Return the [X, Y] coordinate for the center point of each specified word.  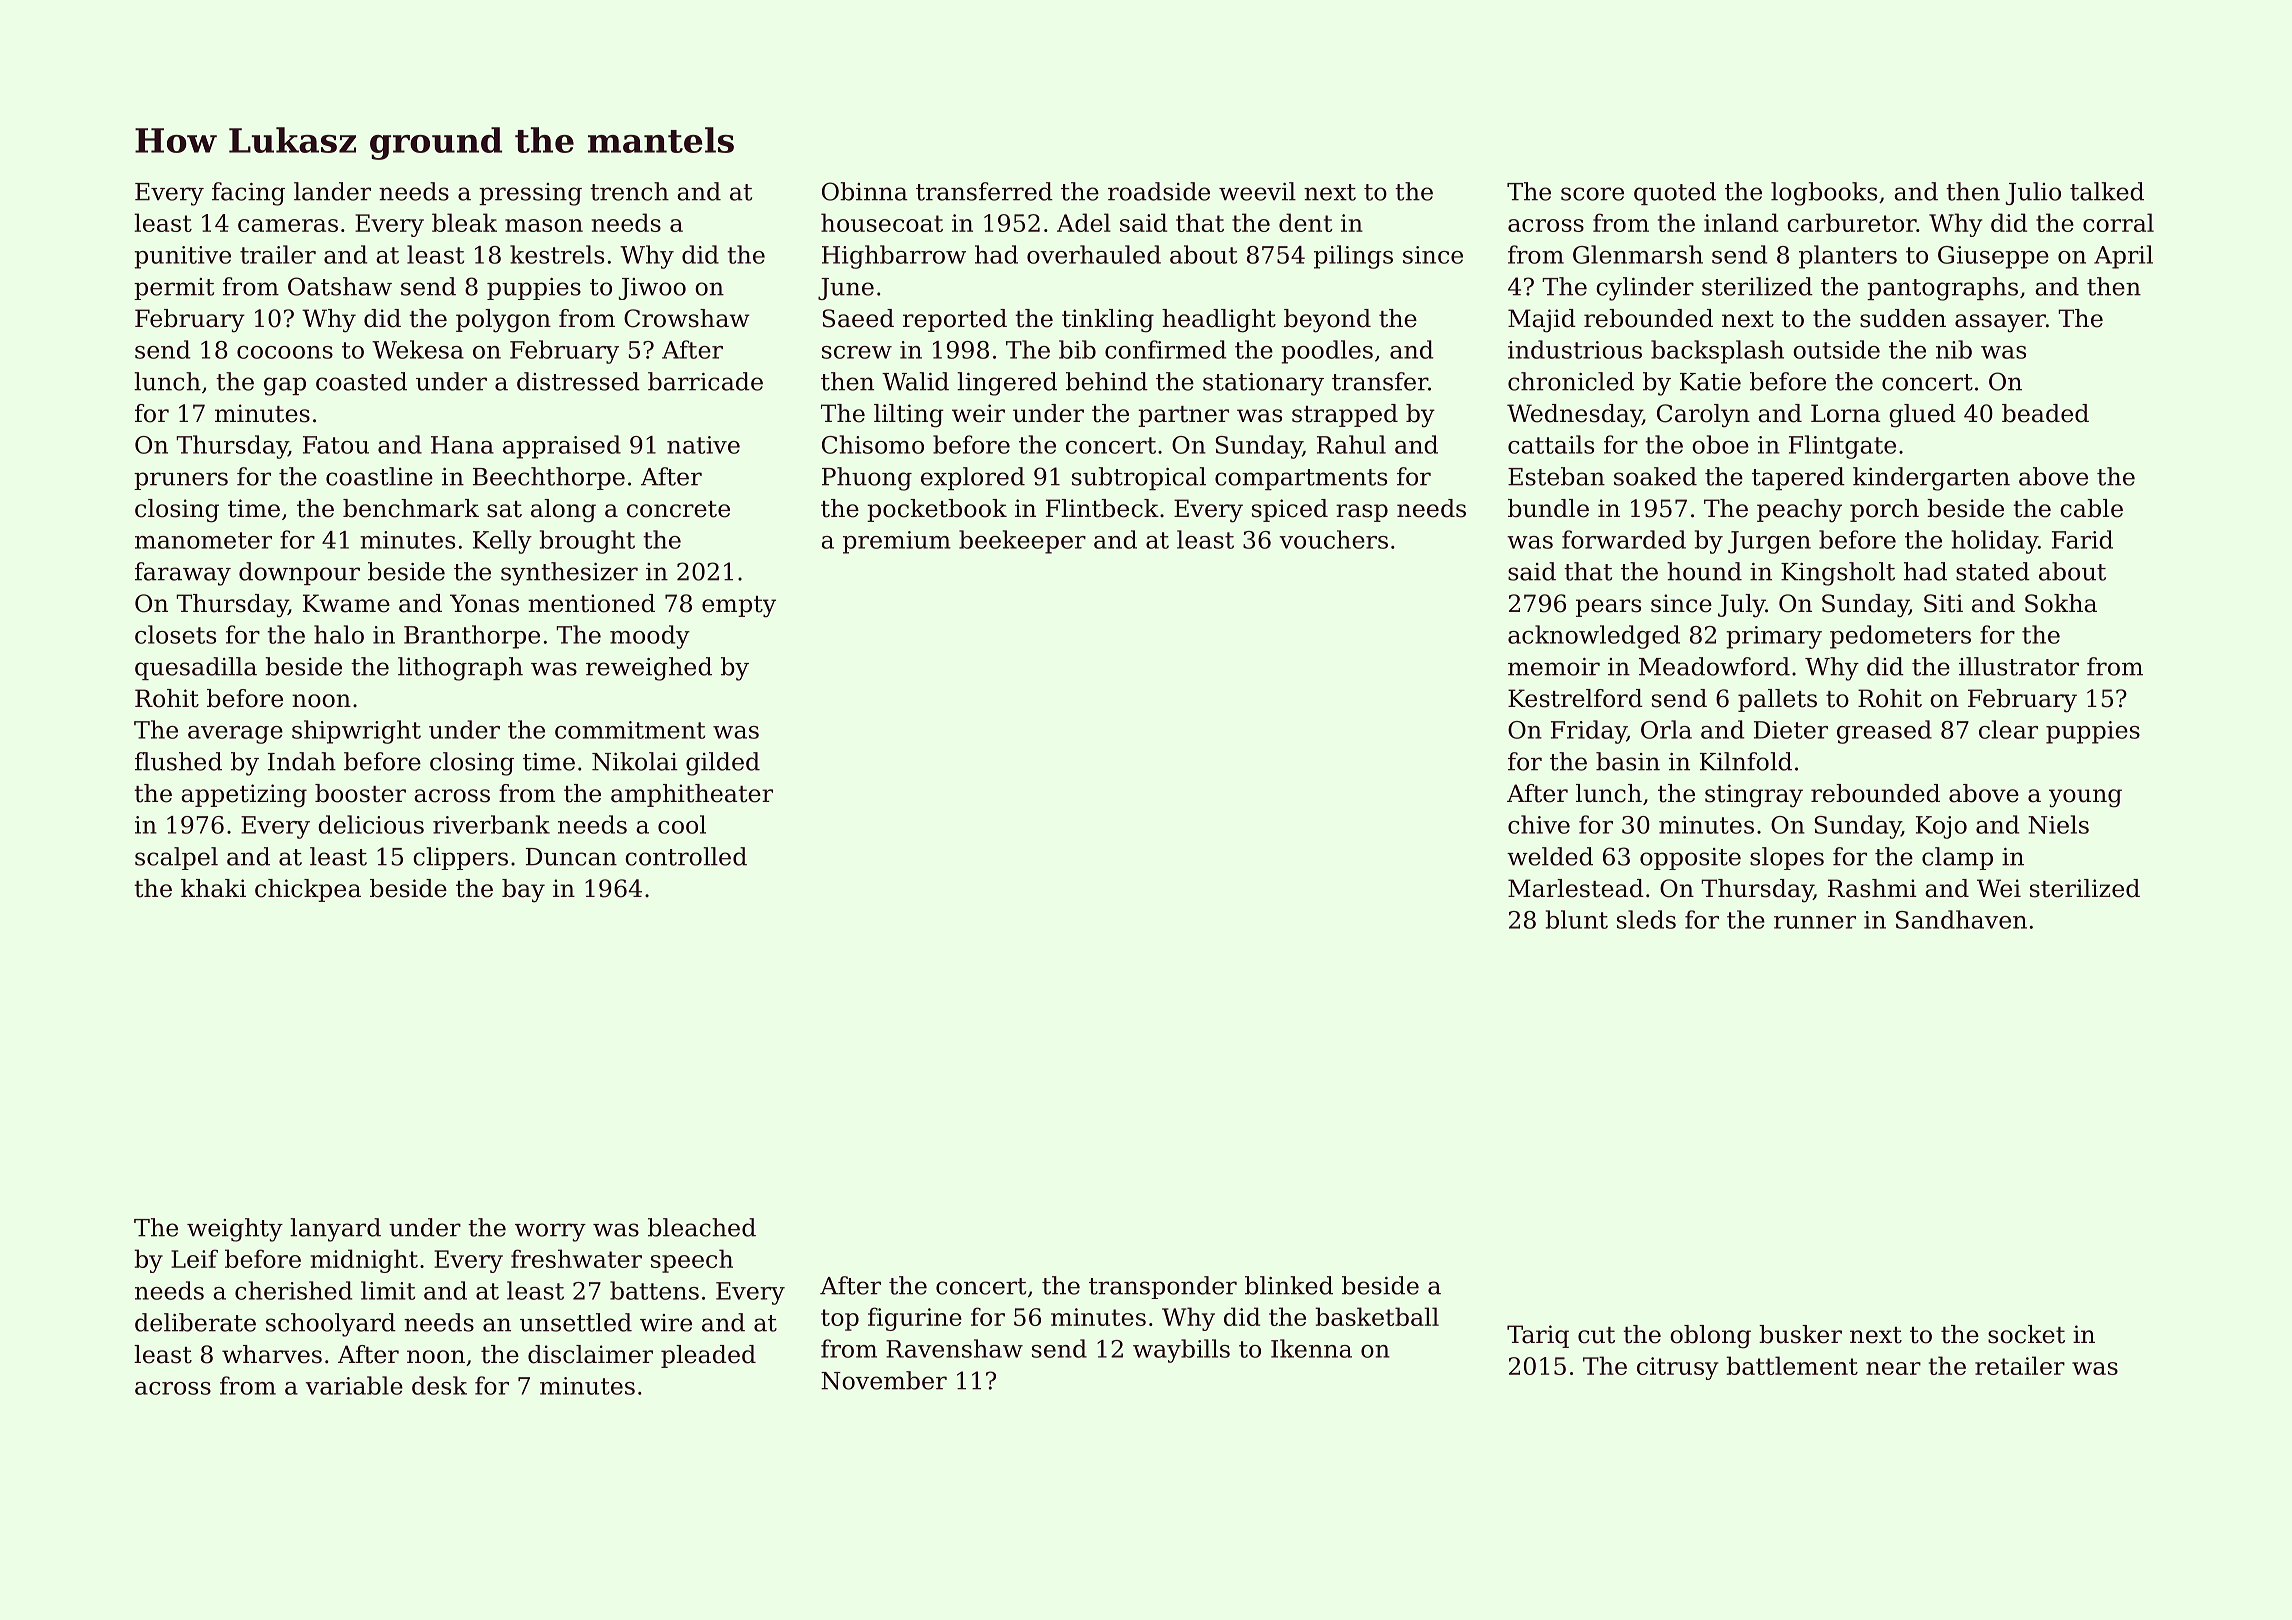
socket [2026, 1334]
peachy [1799, 511]
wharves [272, 1354]
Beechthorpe [549, 478]
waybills [1181, 1351]
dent [1306, 222]
